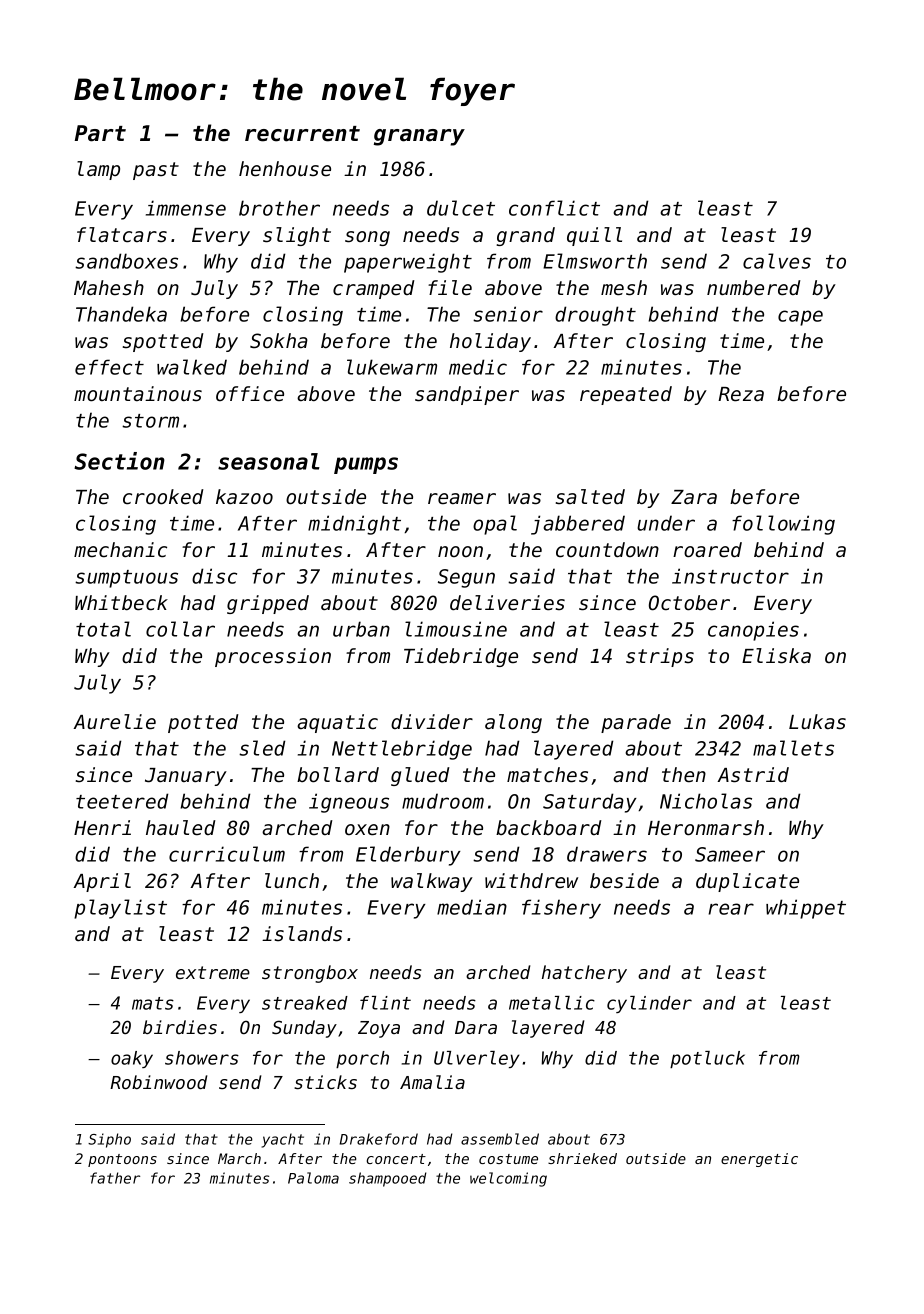 The image size is (924, 1314). Describe the element at coordinates (777, 261) in the screenshot. I see `calves` at that location.
